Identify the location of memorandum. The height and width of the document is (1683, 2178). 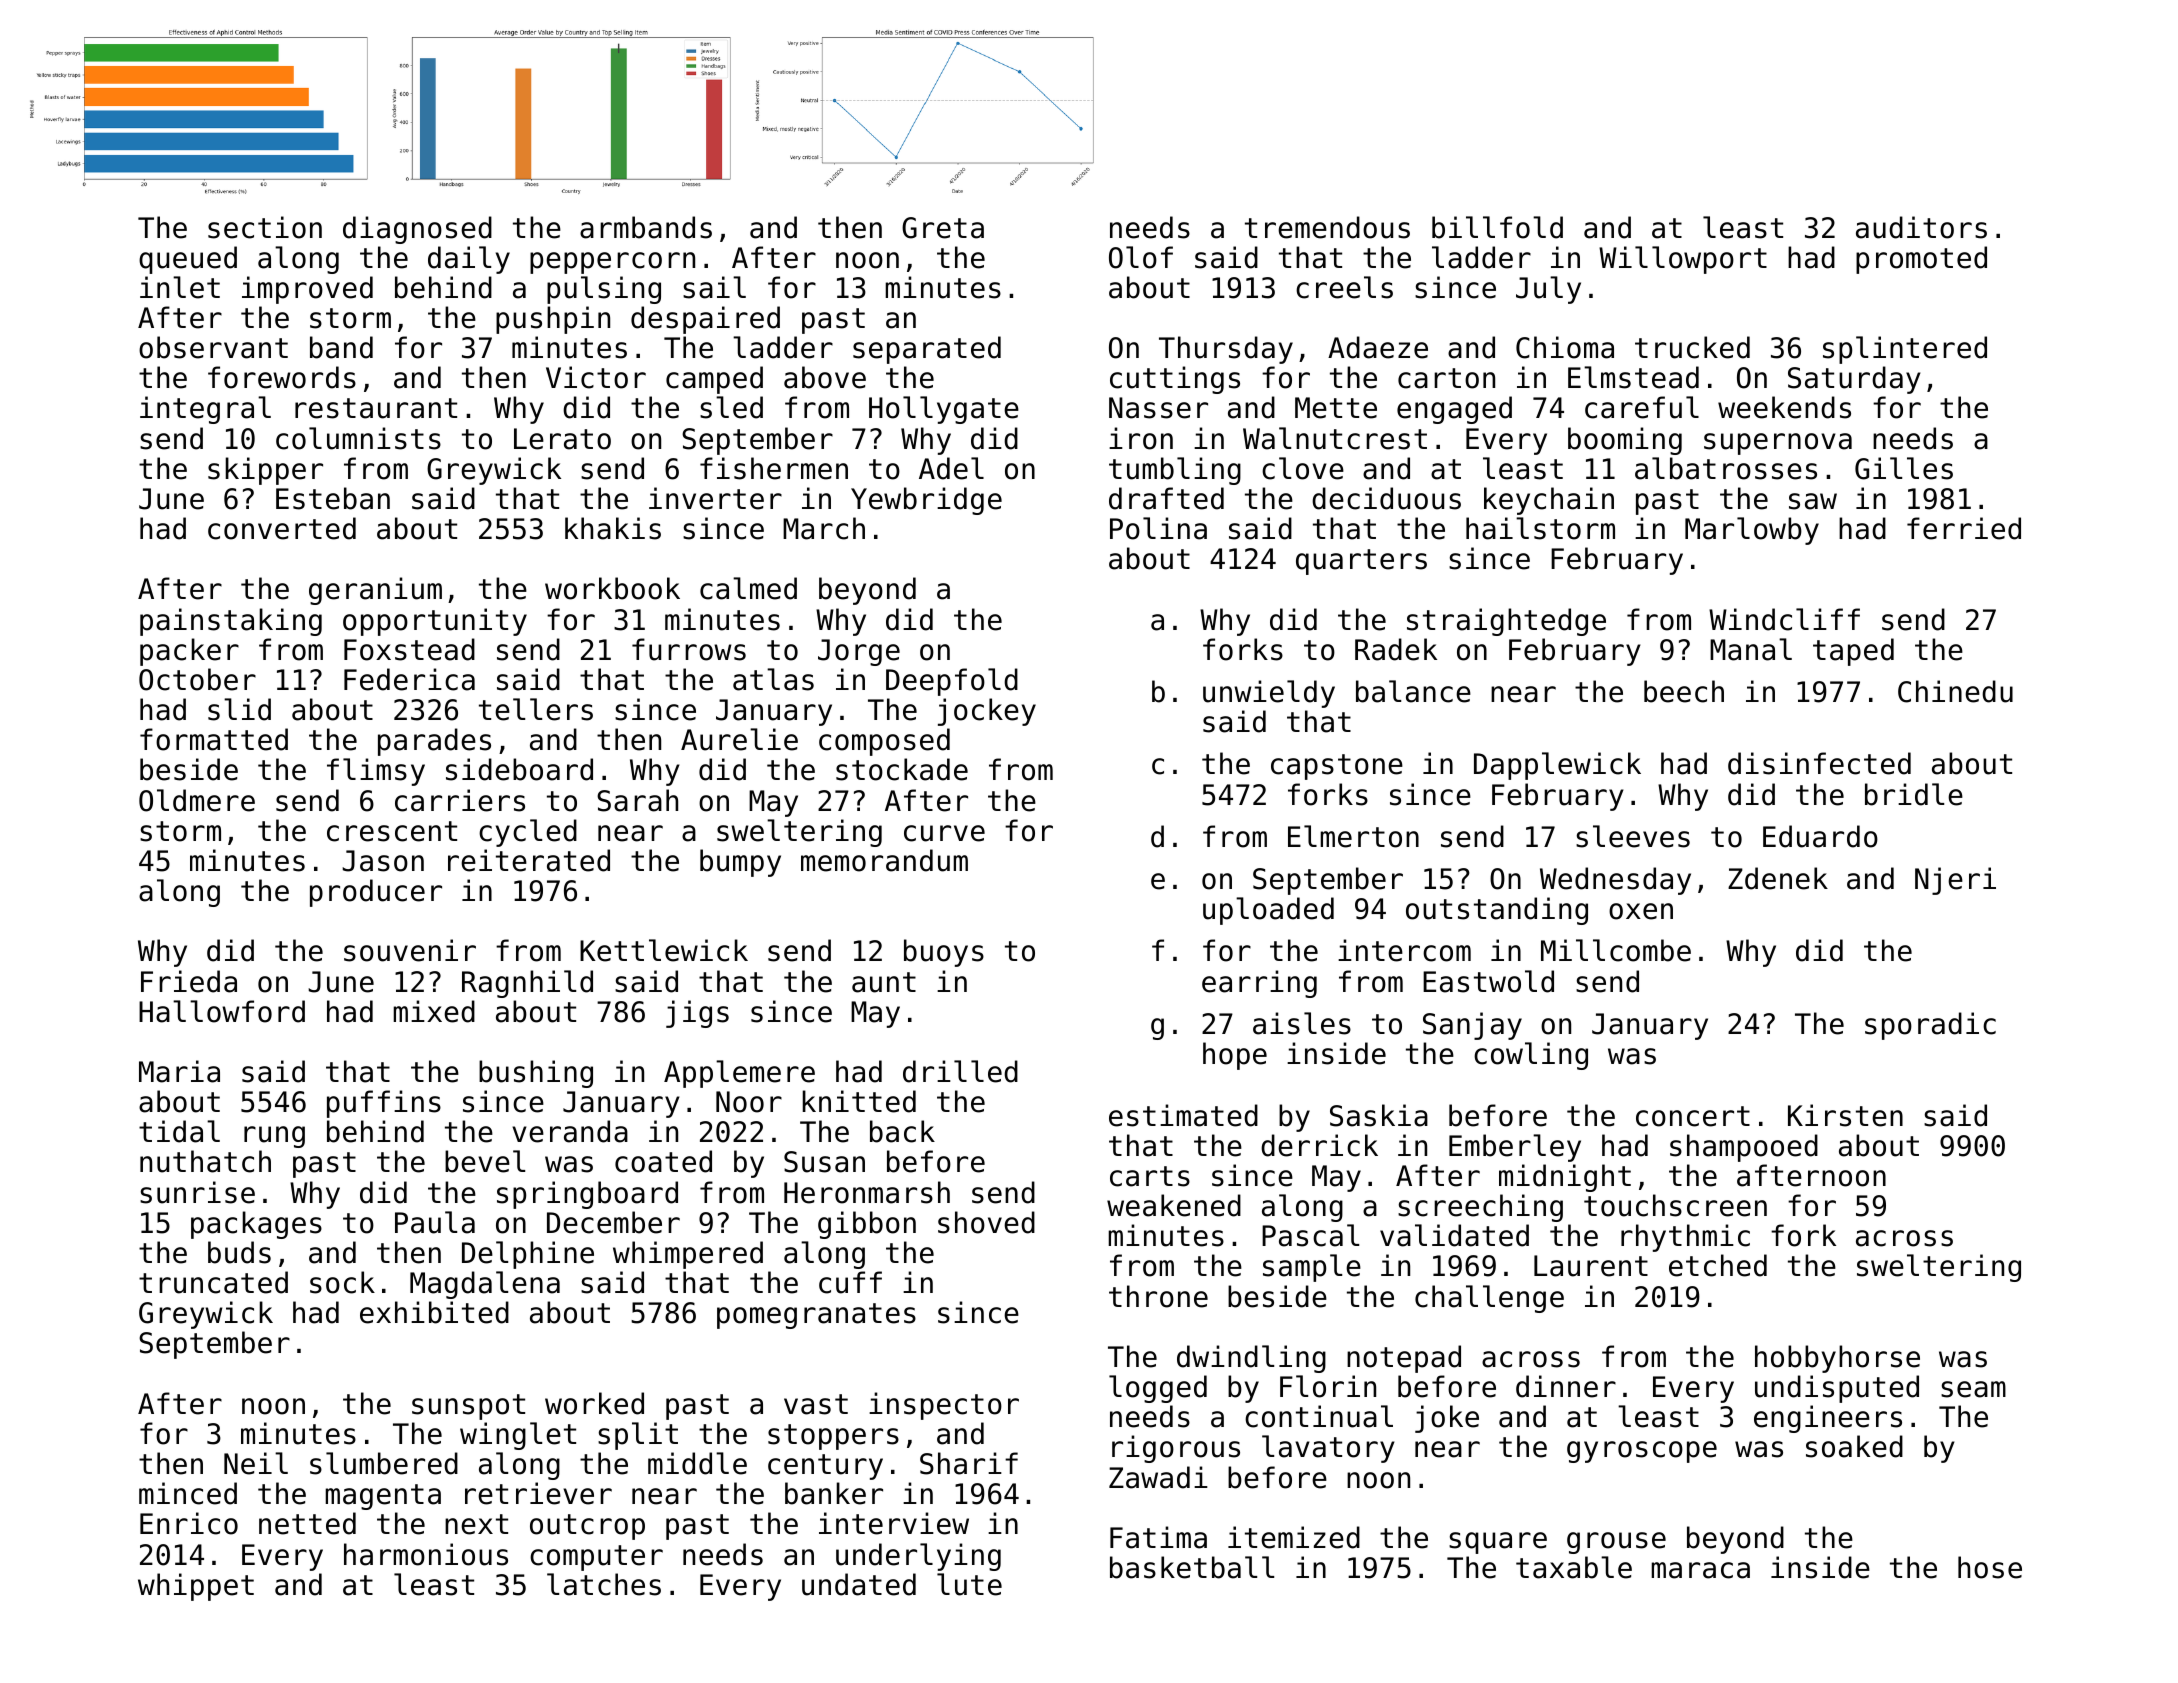
(884, 860).
